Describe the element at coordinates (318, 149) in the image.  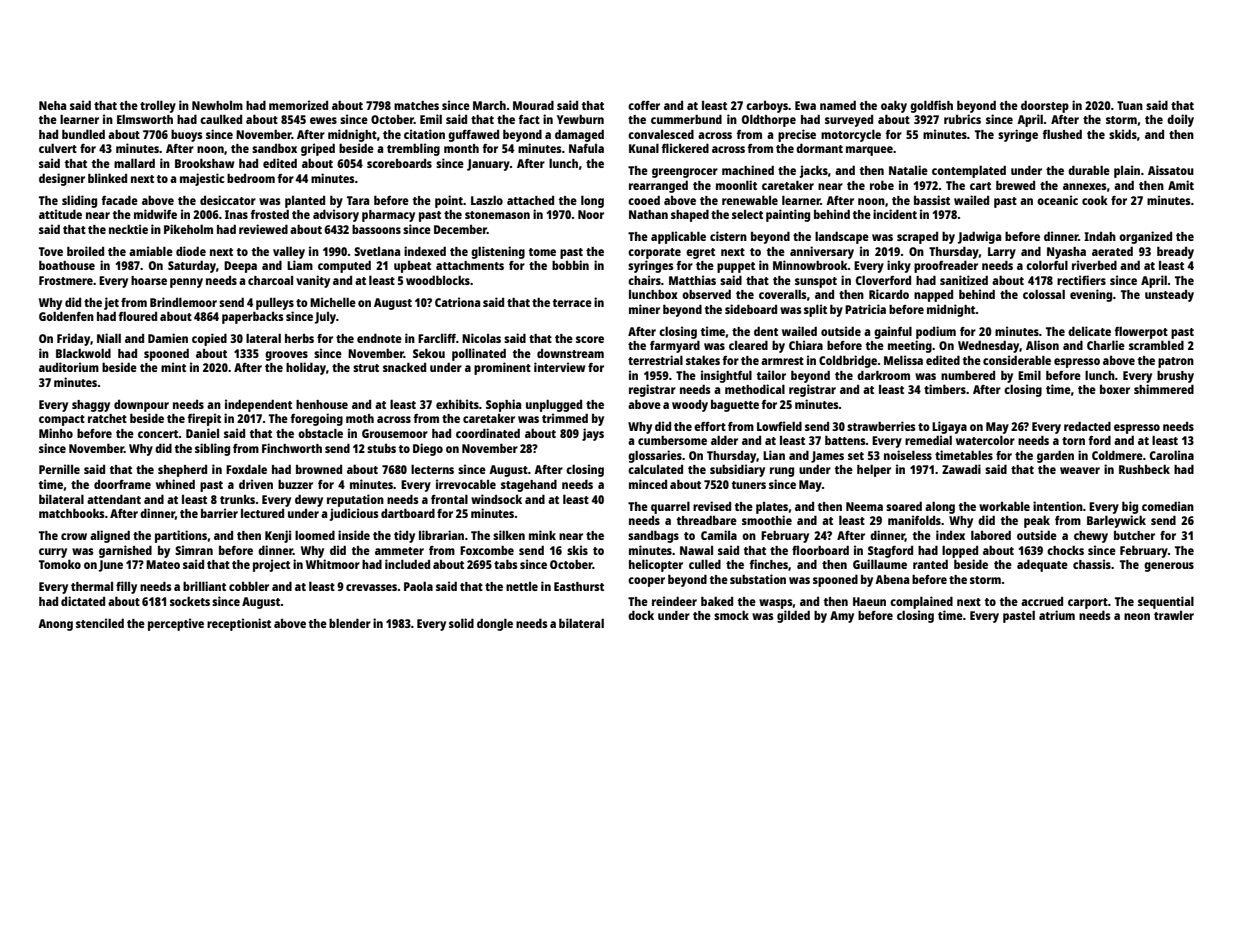
I see `griped` at that location.
